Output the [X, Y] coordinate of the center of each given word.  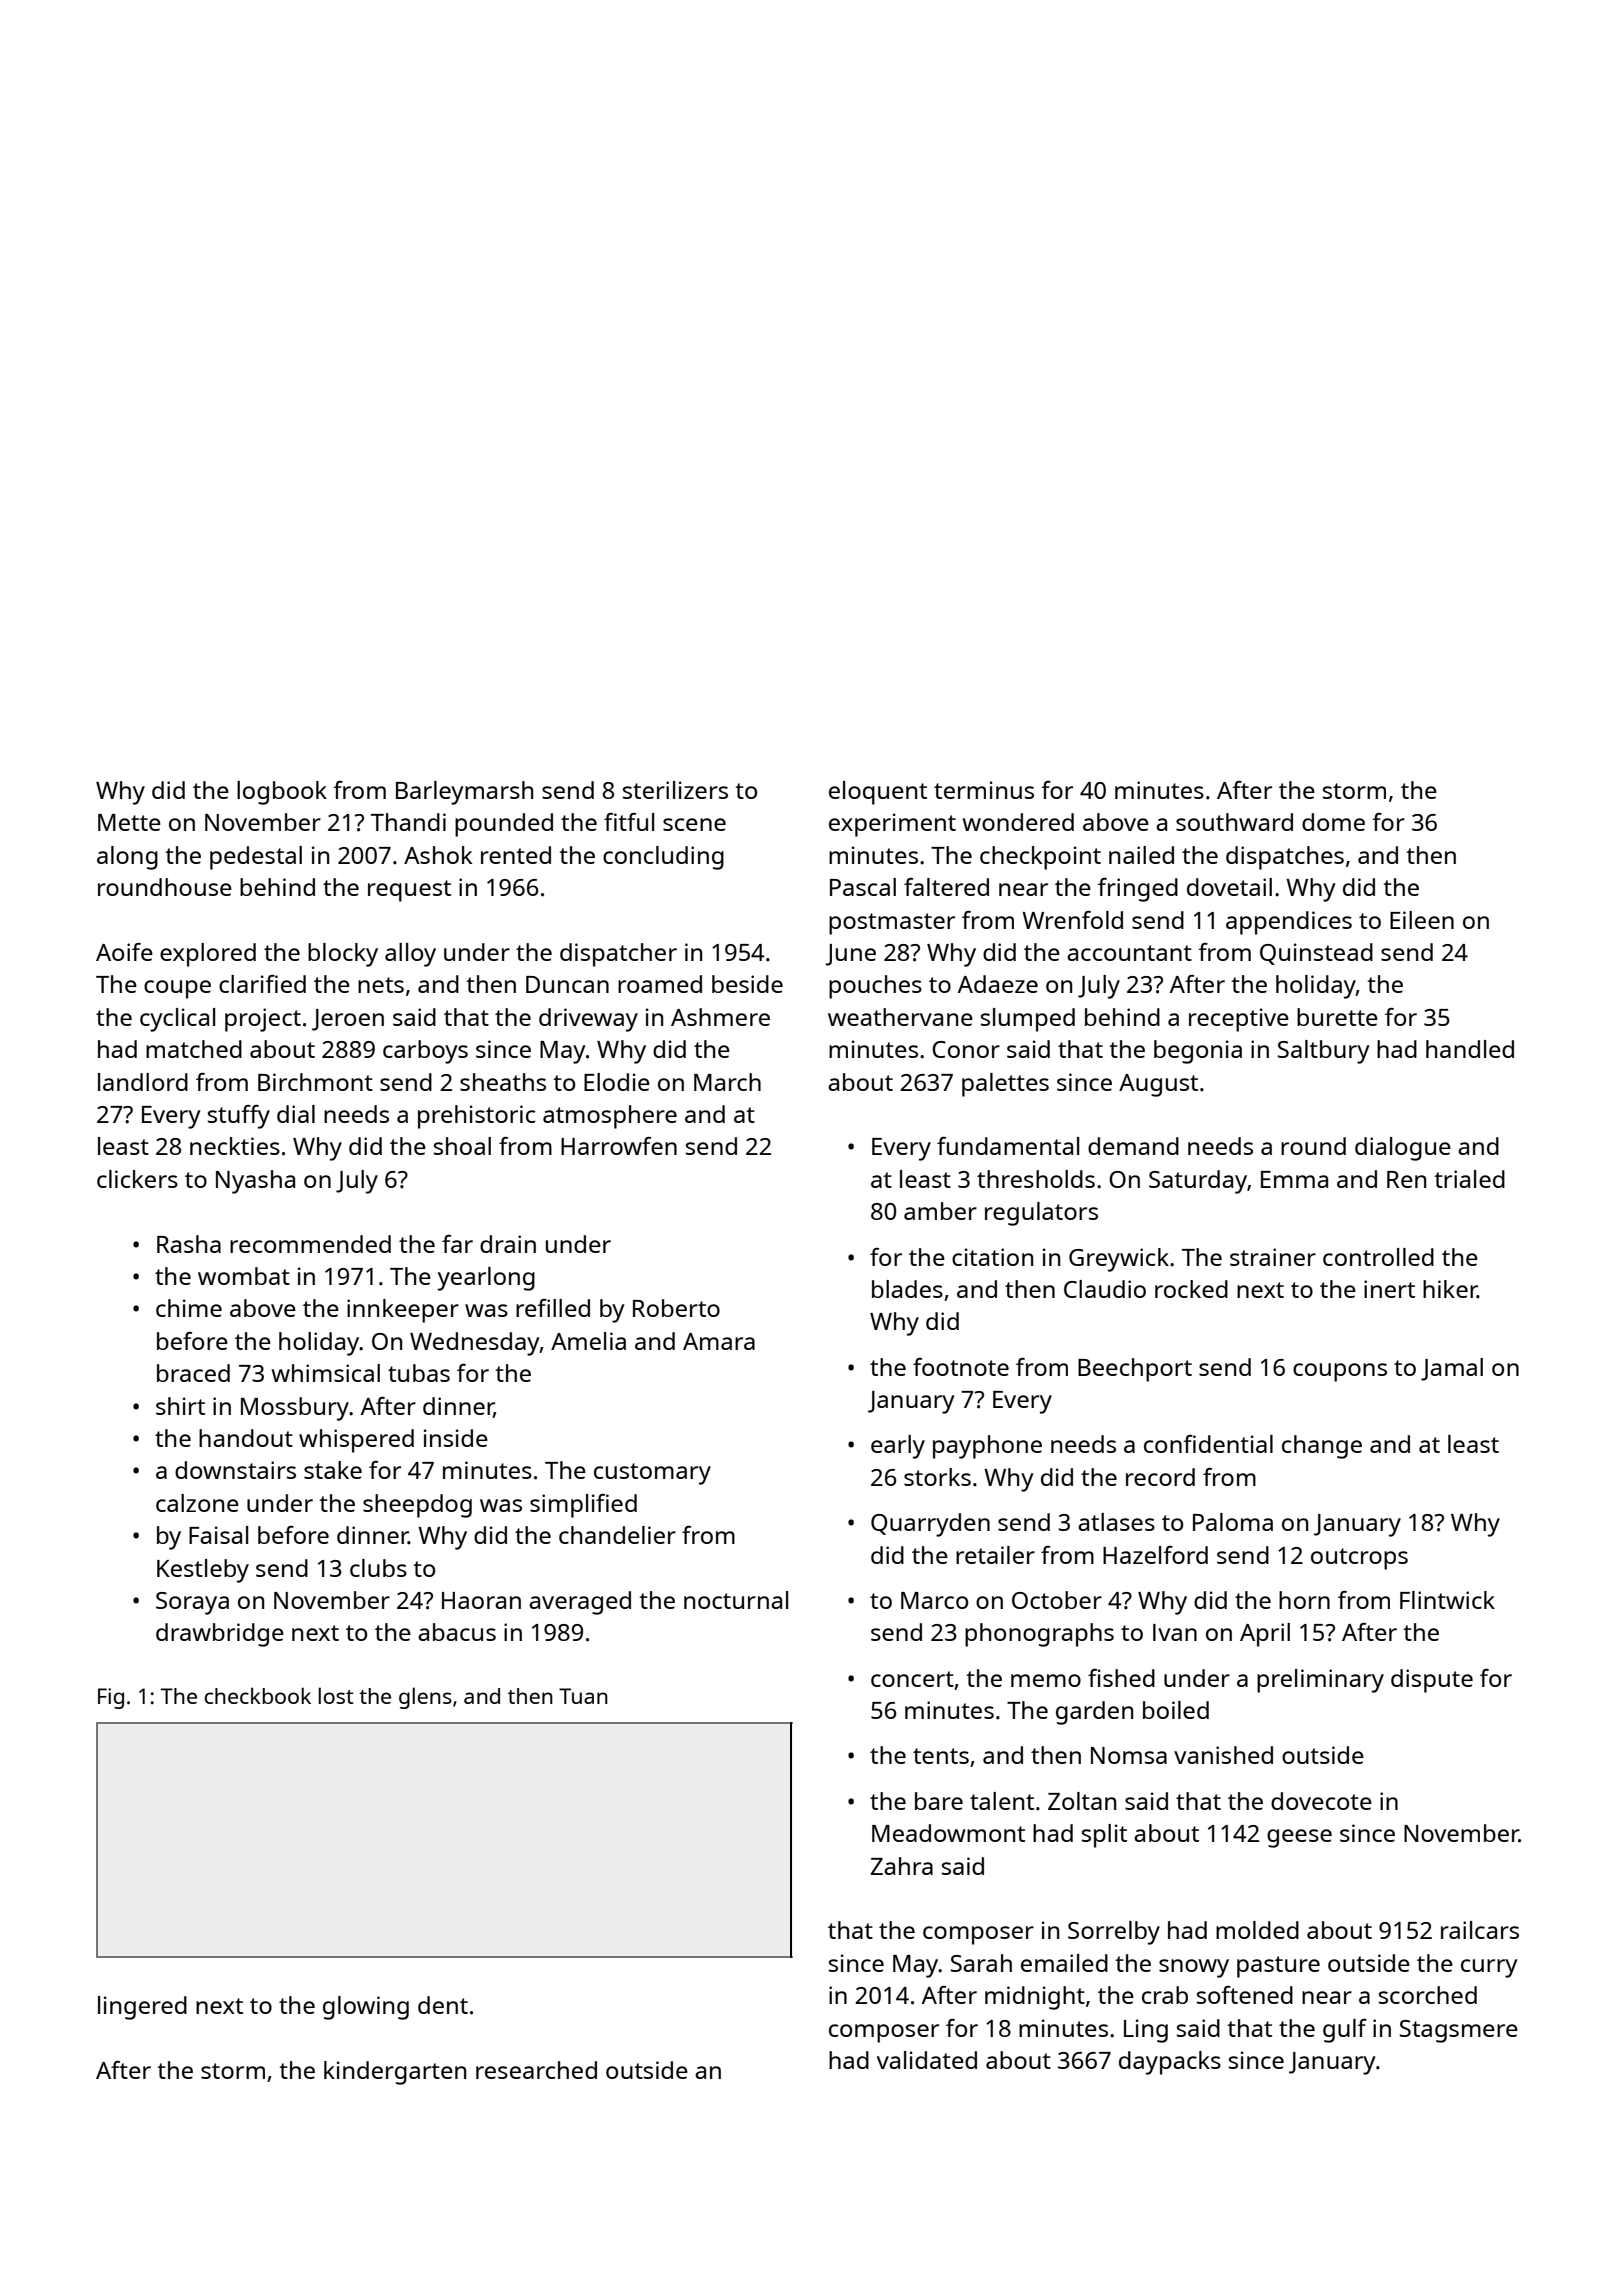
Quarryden [930, 1525]
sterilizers [675, 790]
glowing [366, 2008]
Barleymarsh [464, 793]
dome [1333, 822]
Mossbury [295, 1409]
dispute [1432, 1681]
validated [927, 2060]
